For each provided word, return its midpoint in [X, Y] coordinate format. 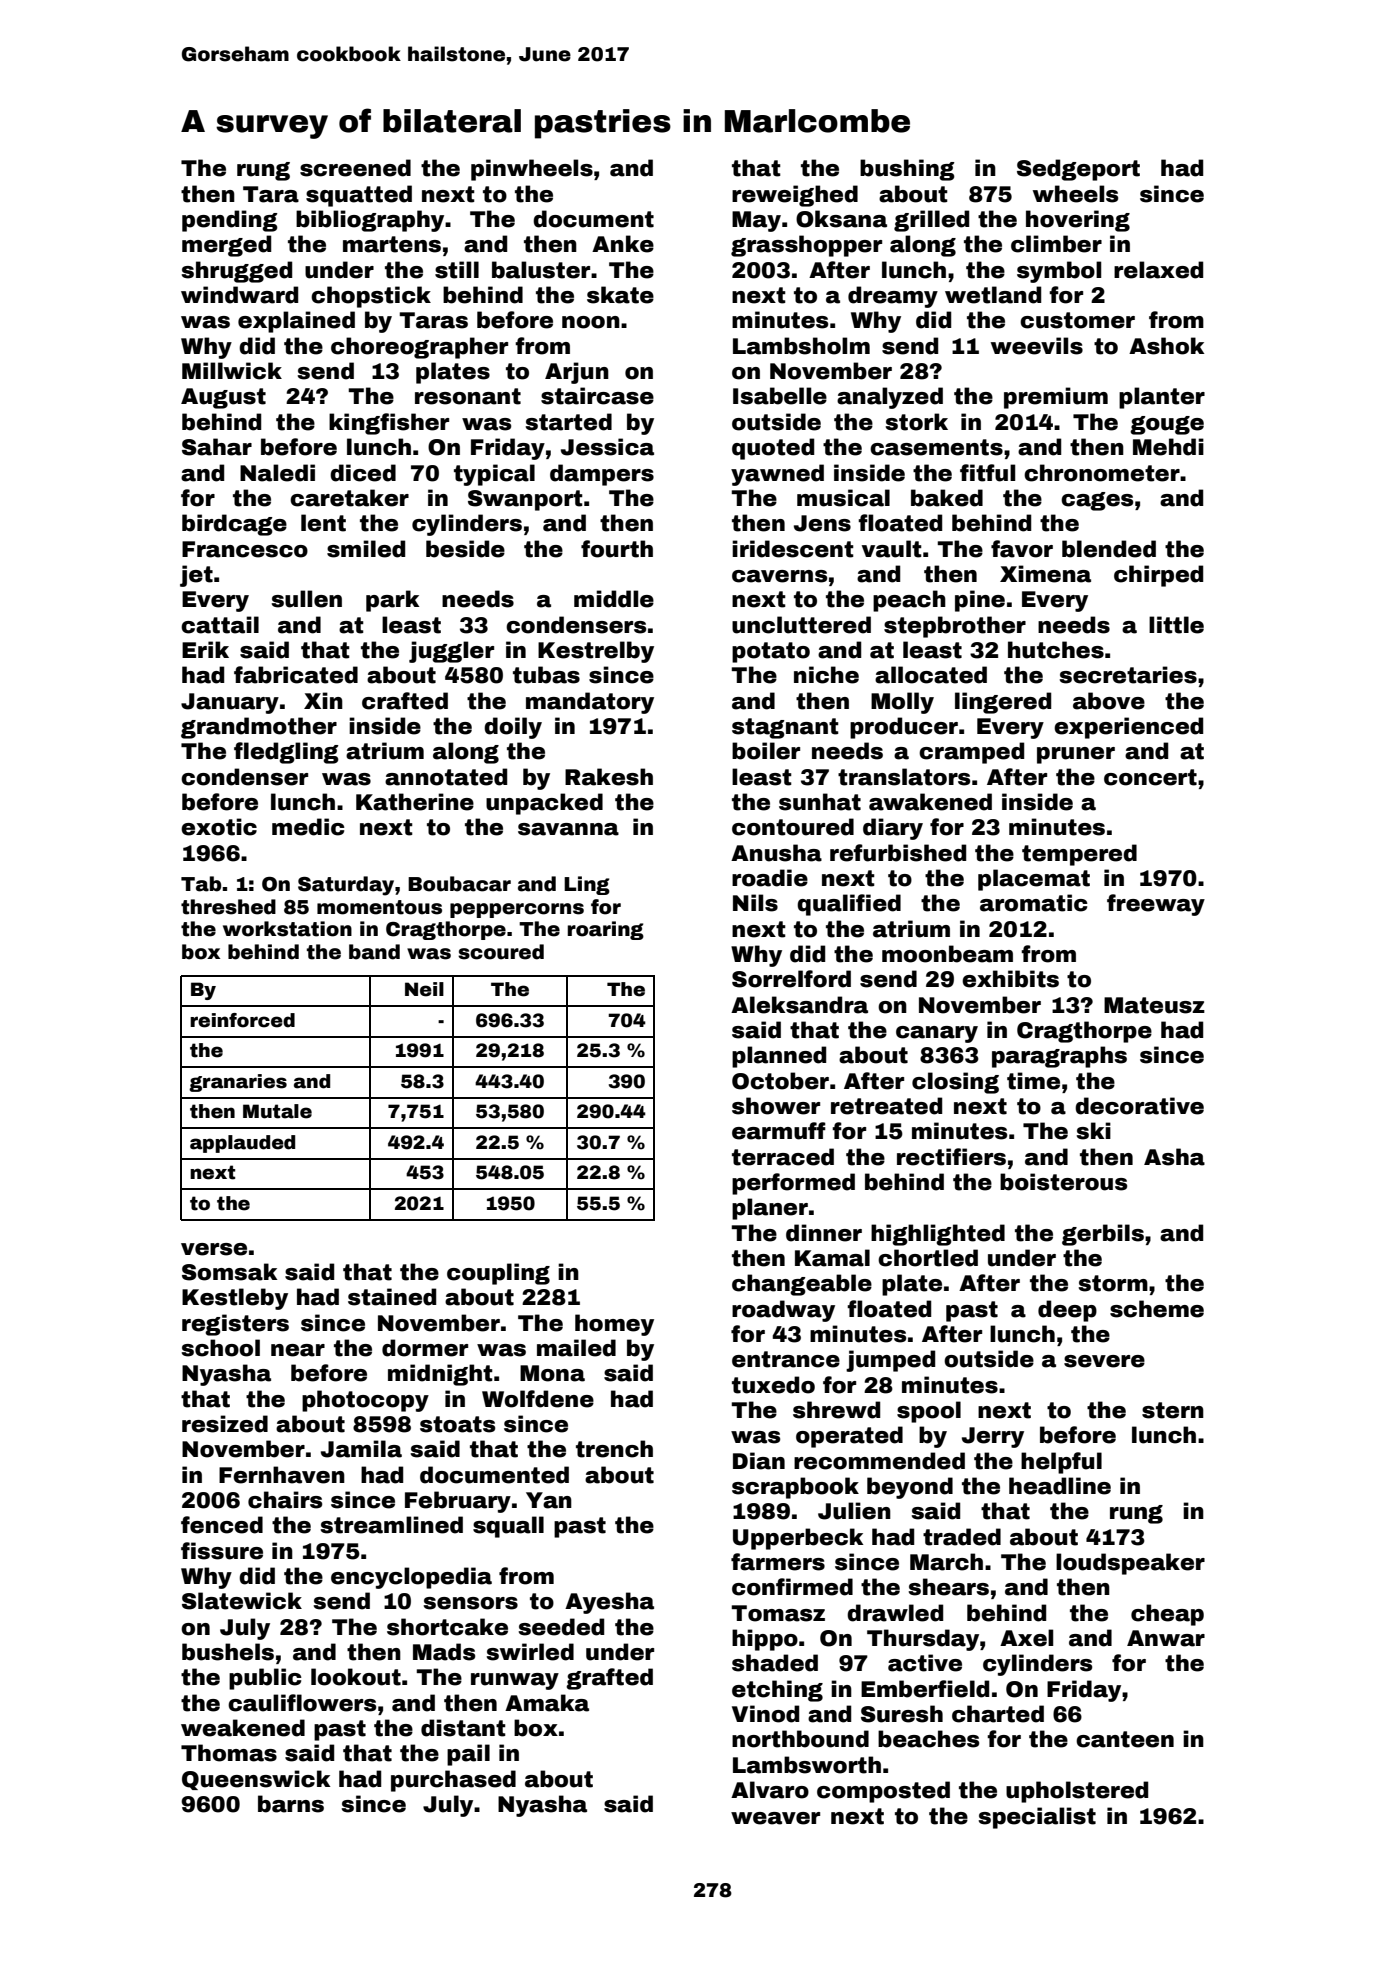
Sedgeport [1078, 170]
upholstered [1077, 1792]
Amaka [547, 1703]
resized [225, 1424]
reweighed [795, 196]
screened [355, 168]
